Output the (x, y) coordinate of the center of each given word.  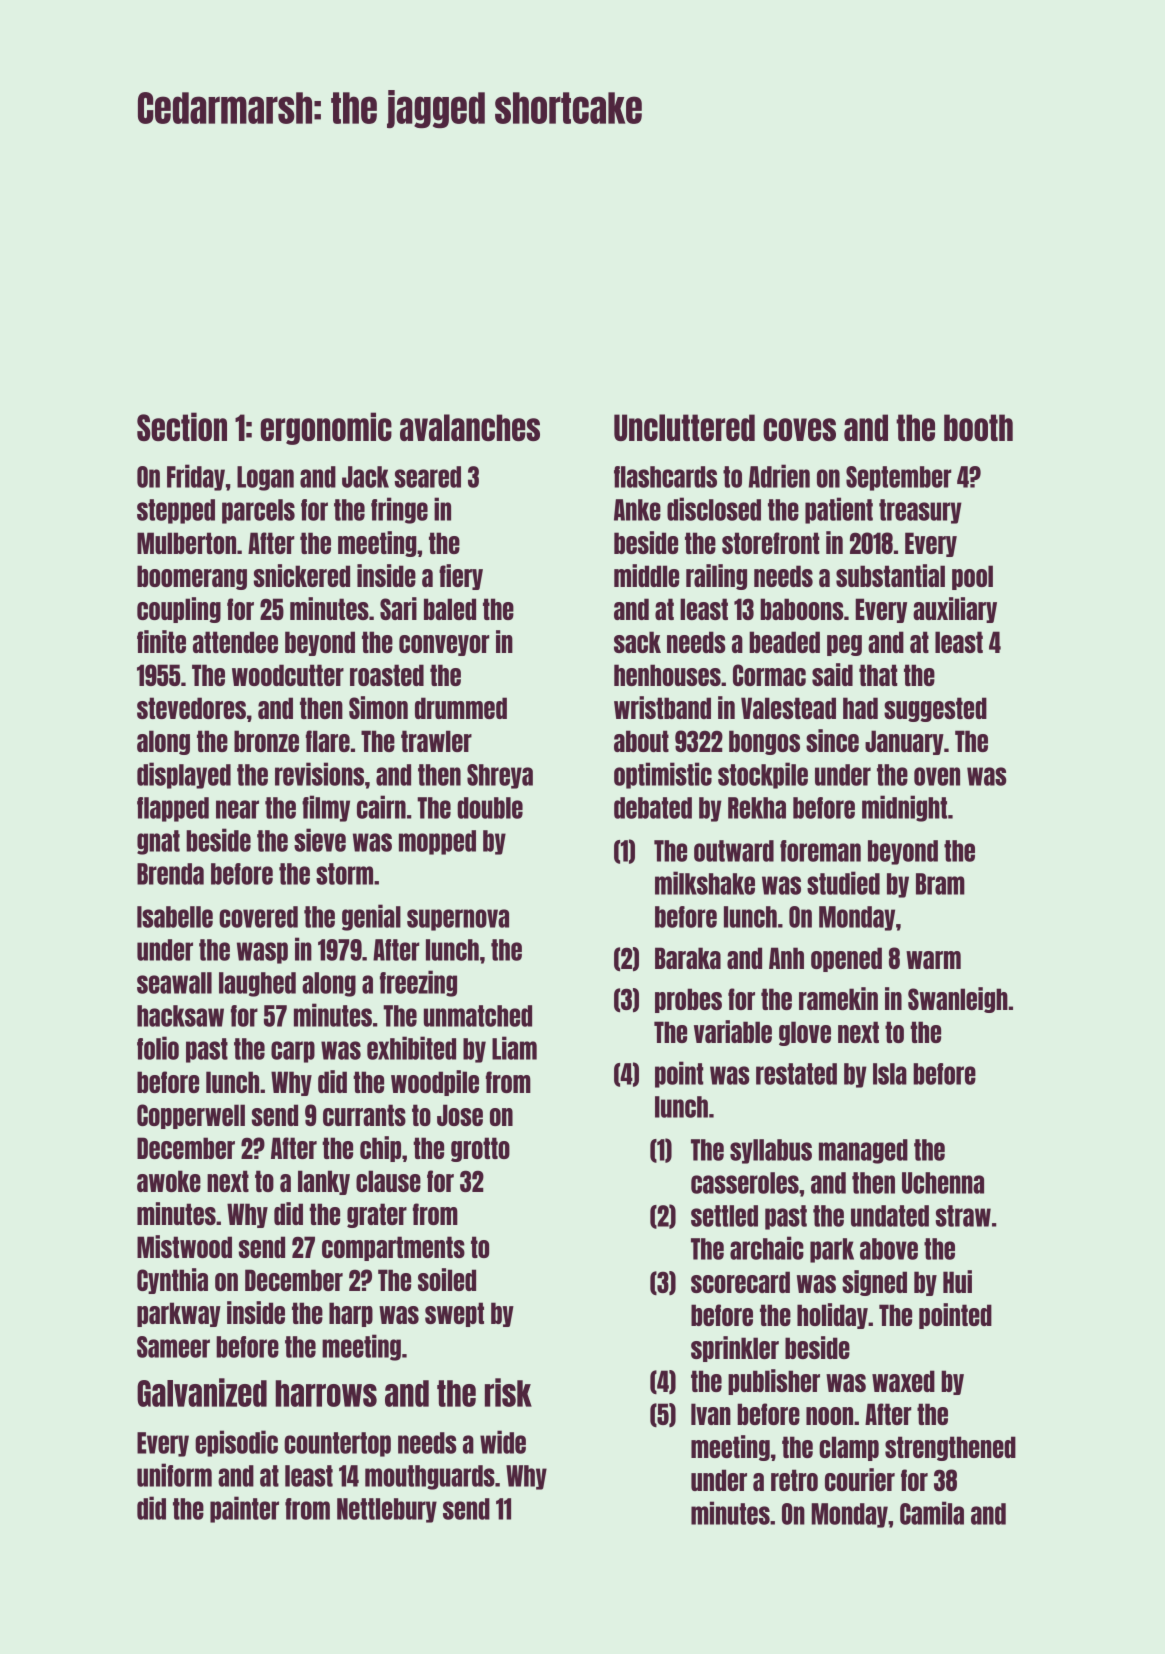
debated (653, 808)
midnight (904, 808)
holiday (832, 1316)
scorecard (740, 1282)
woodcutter (288, 675)
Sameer (173, 1347)
